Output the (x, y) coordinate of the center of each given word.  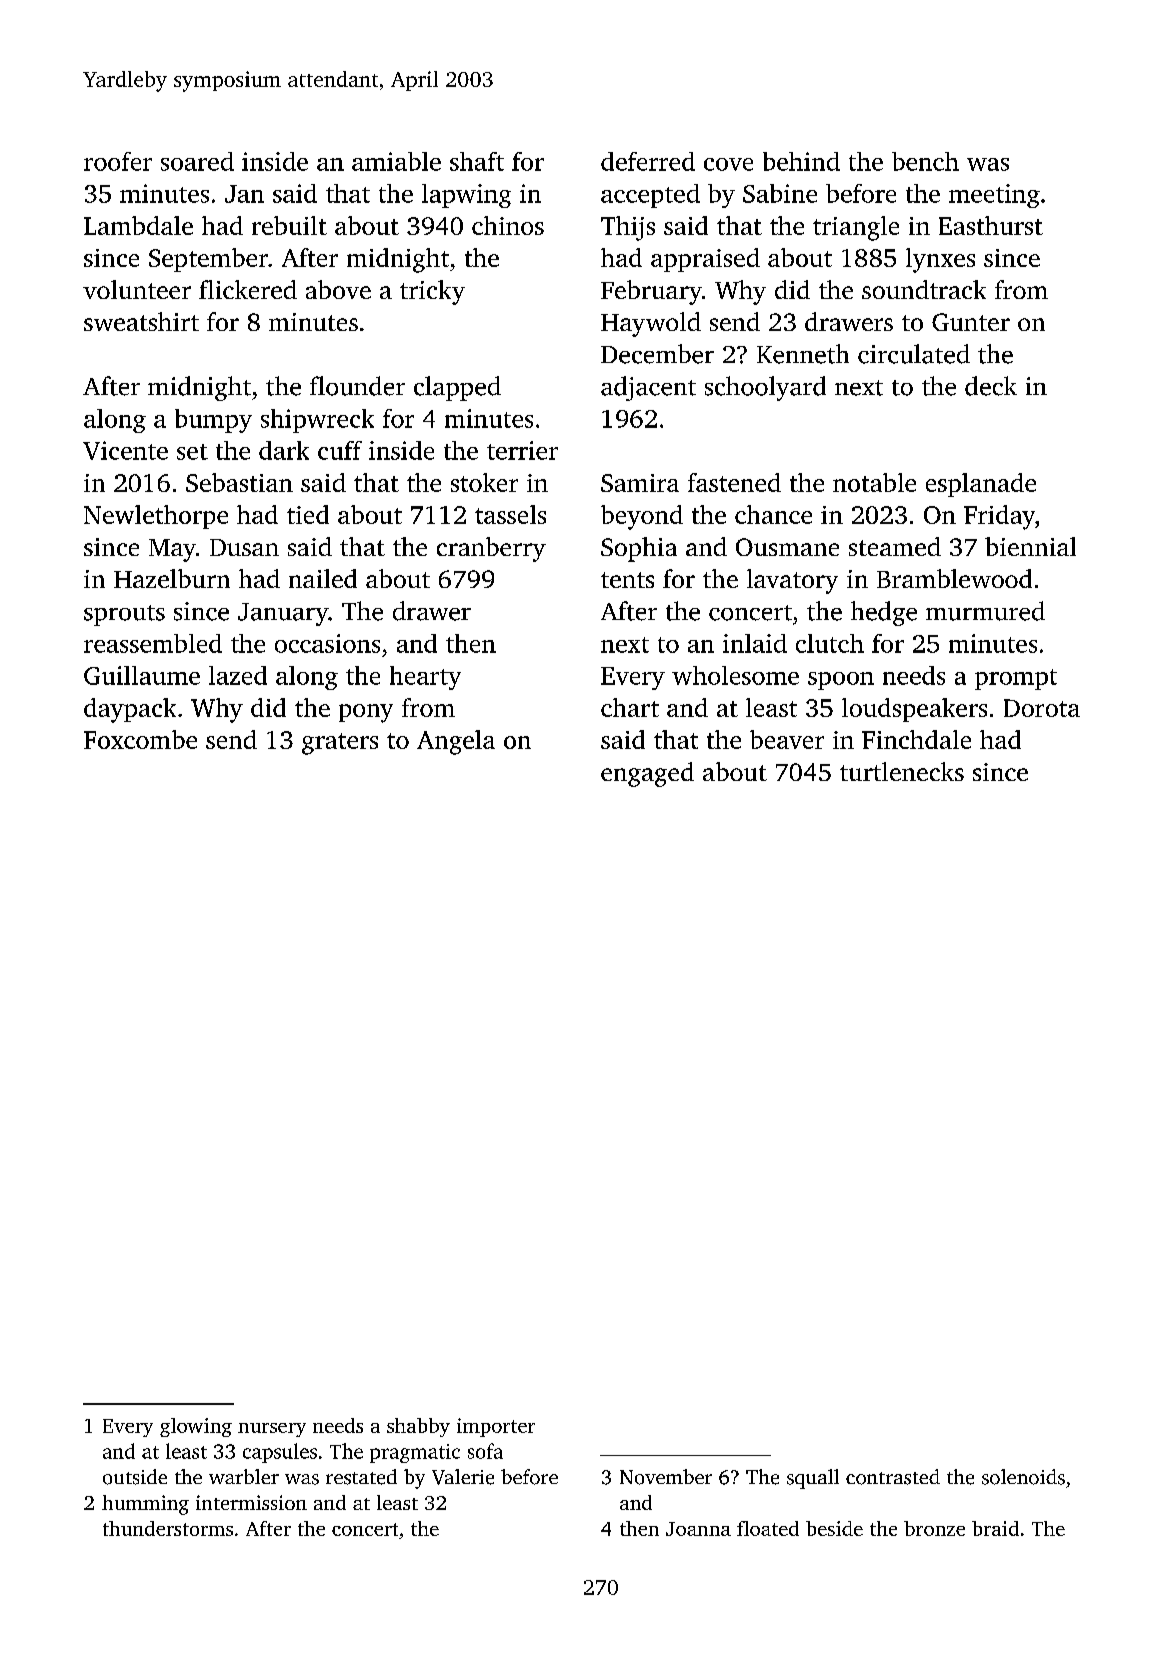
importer (496, 1427)
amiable (396, 161)
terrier (522, 450)
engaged (647, 774)
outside (135, 1477)
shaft (477, 161)
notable (874, 482)
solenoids (1023, 1477)
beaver (787, 739)
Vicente (125, 450)
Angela (456, 742)
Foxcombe (140, 739)
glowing (196, 1427)
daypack (130, 710)
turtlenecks (902, 771)
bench (925, 161)
